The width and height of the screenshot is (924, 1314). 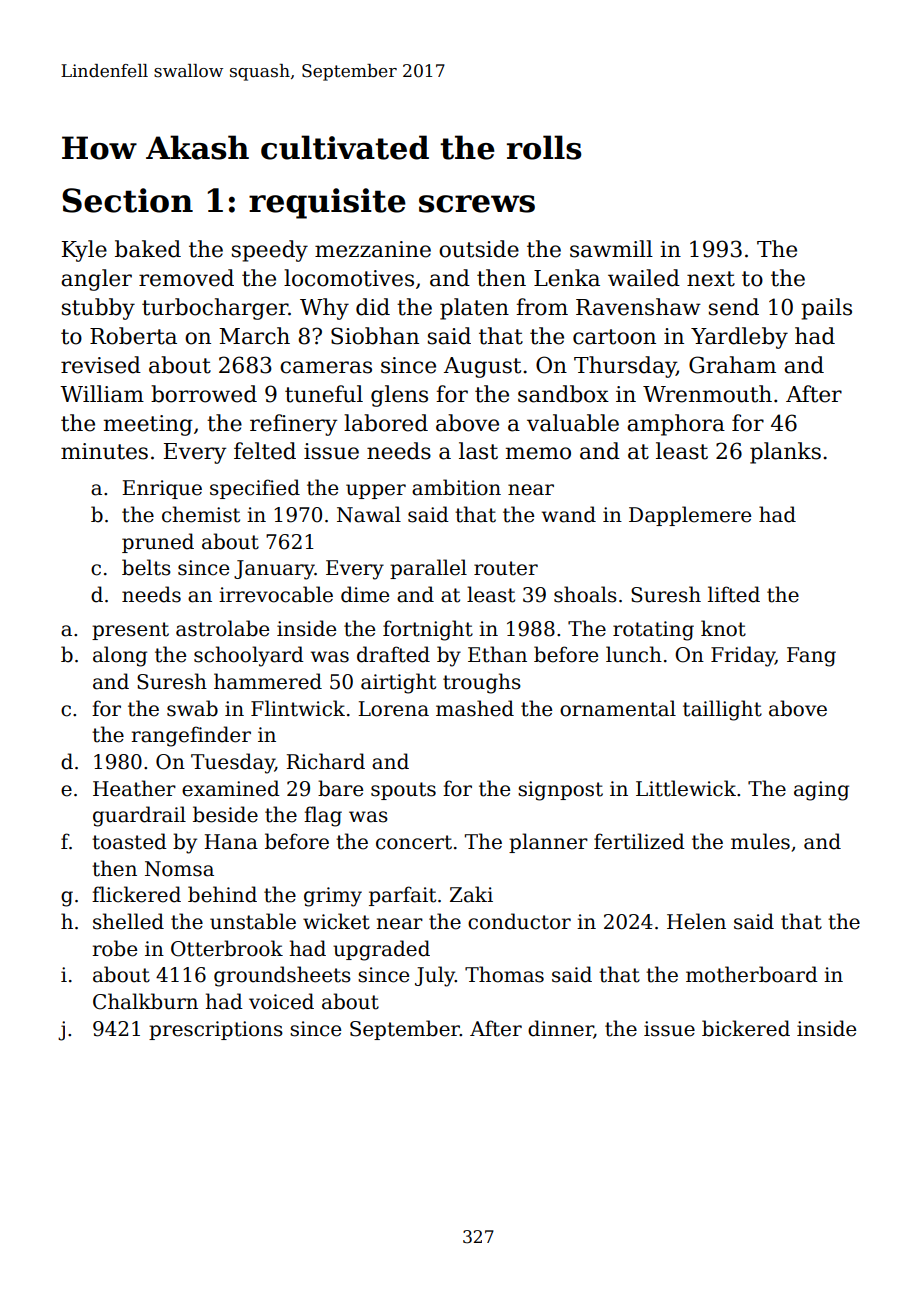 I want to click on voiced, so click(x=281, y=1001).
